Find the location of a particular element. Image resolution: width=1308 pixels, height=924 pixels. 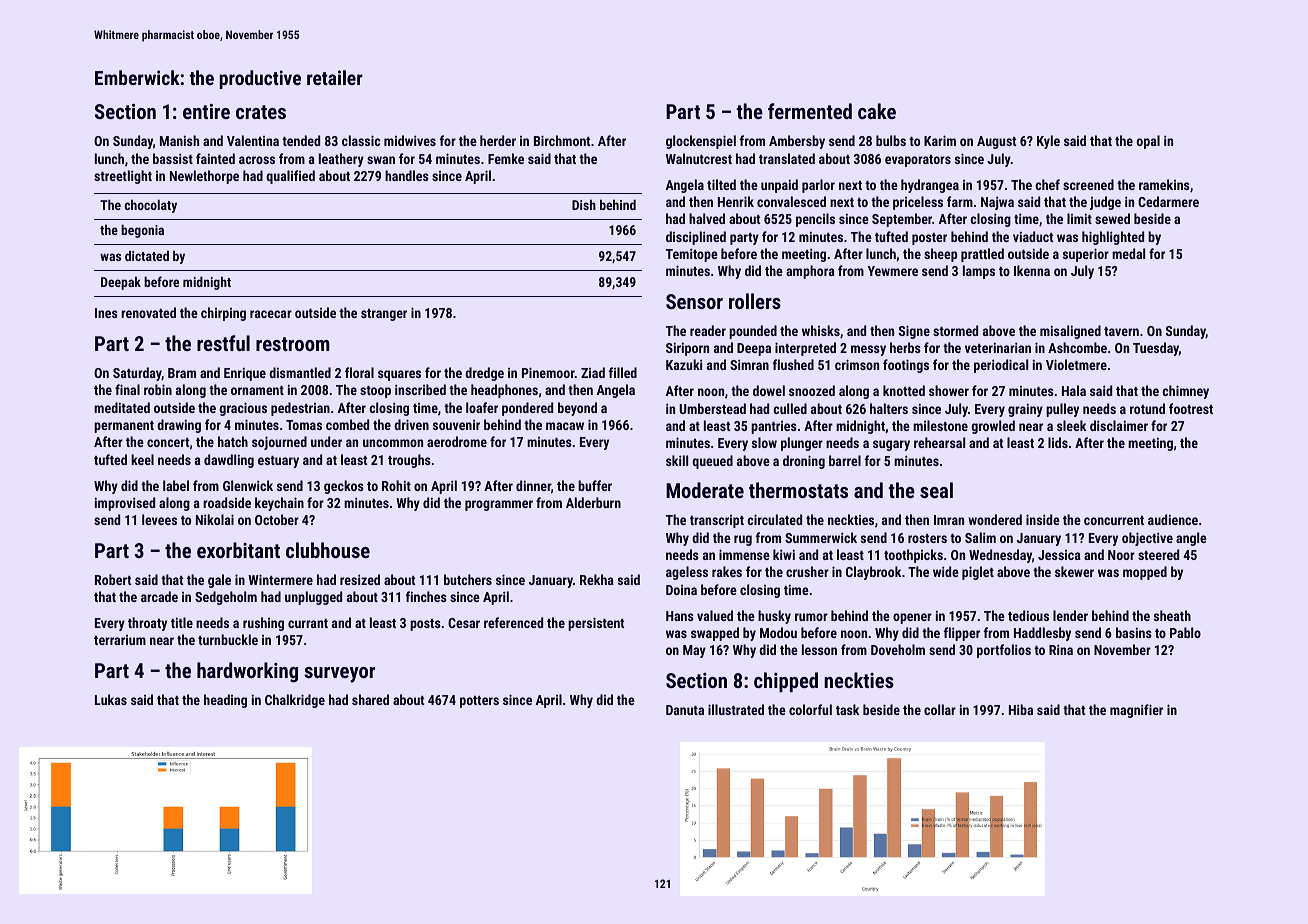

Lukas is located at coordinates (111, 699).
